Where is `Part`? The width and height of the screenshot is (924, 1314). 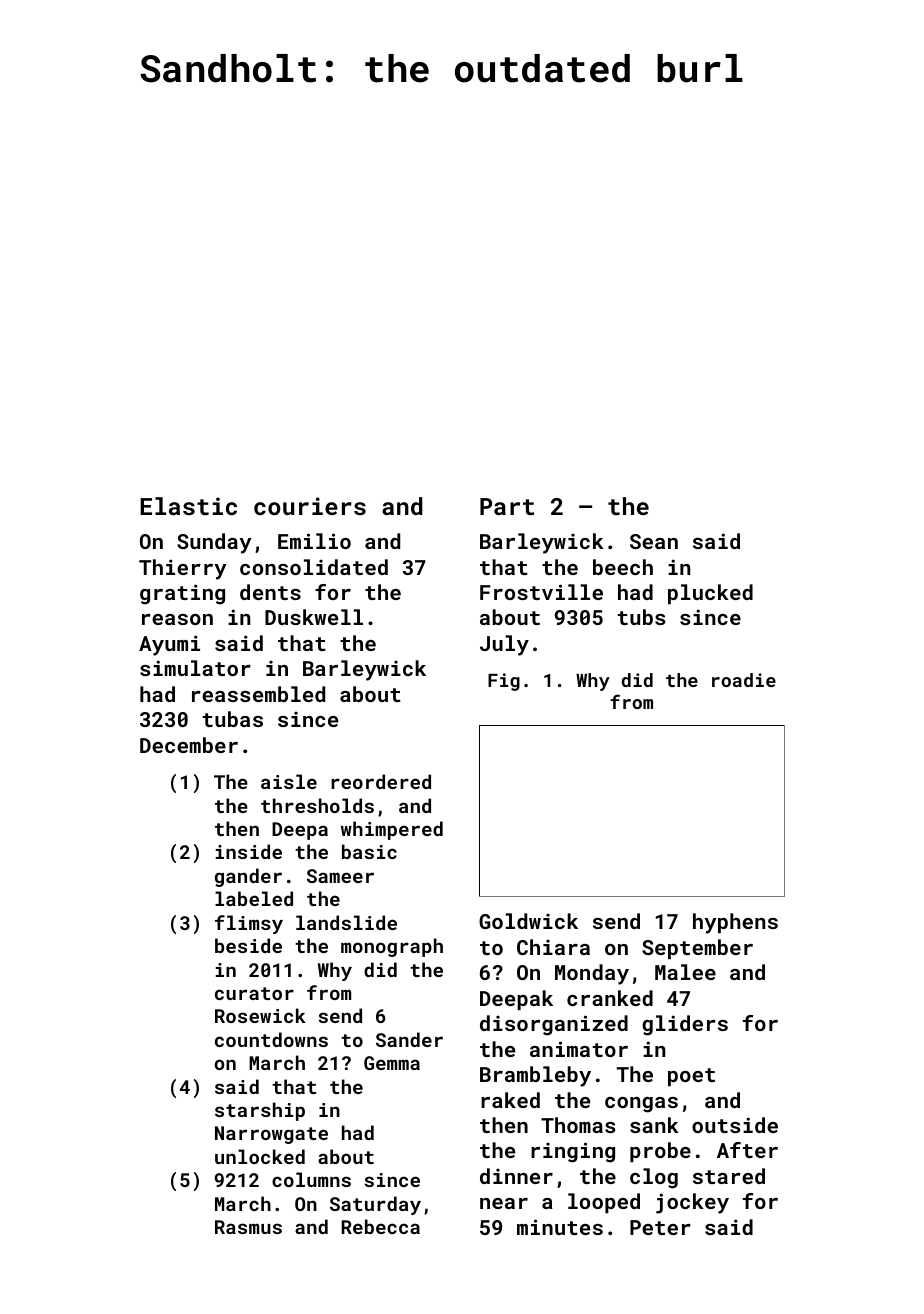
Part is located at coordinates (507, 506).
